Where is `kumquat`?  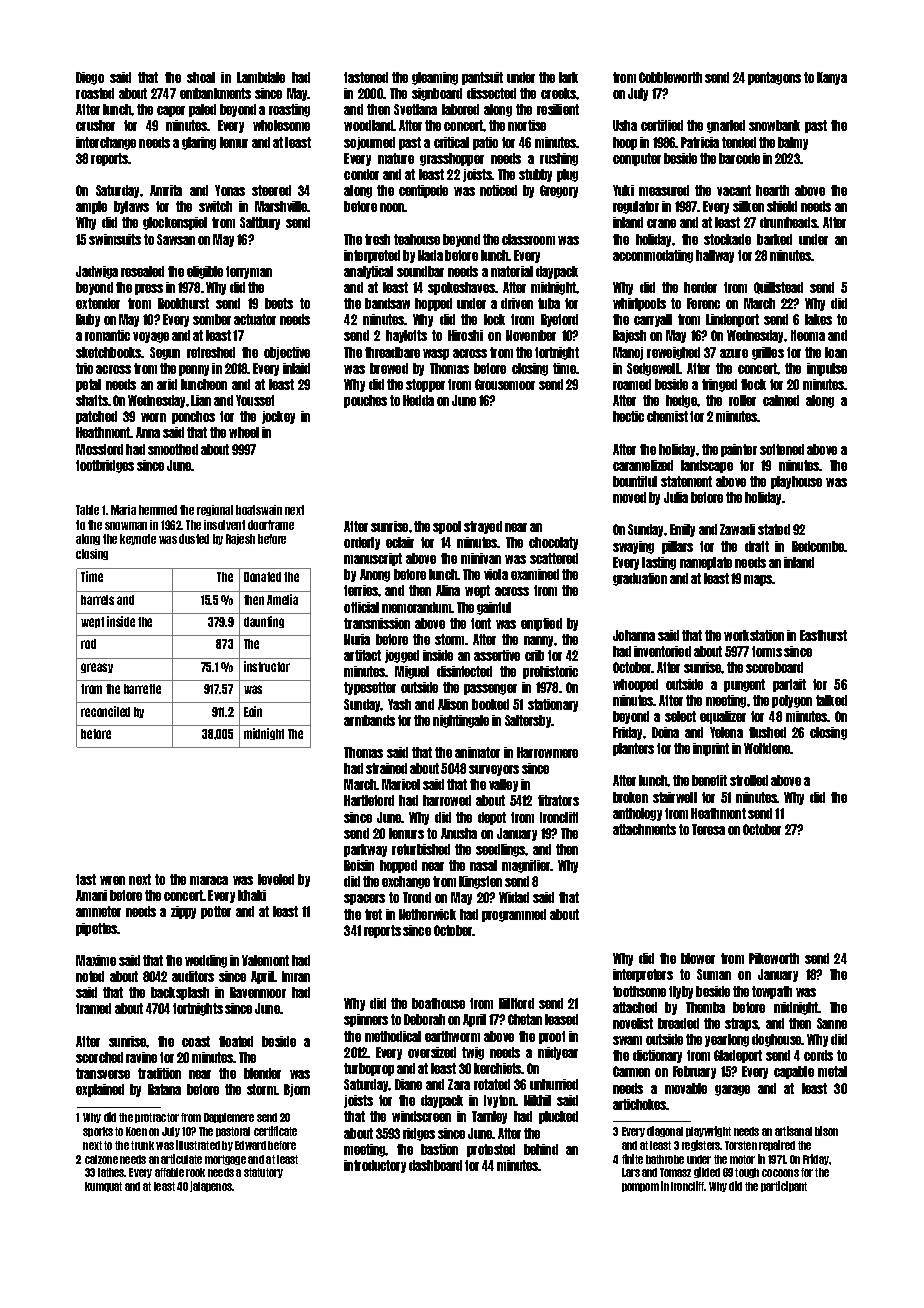 kumquat is located at coordinates (103, 1187).
